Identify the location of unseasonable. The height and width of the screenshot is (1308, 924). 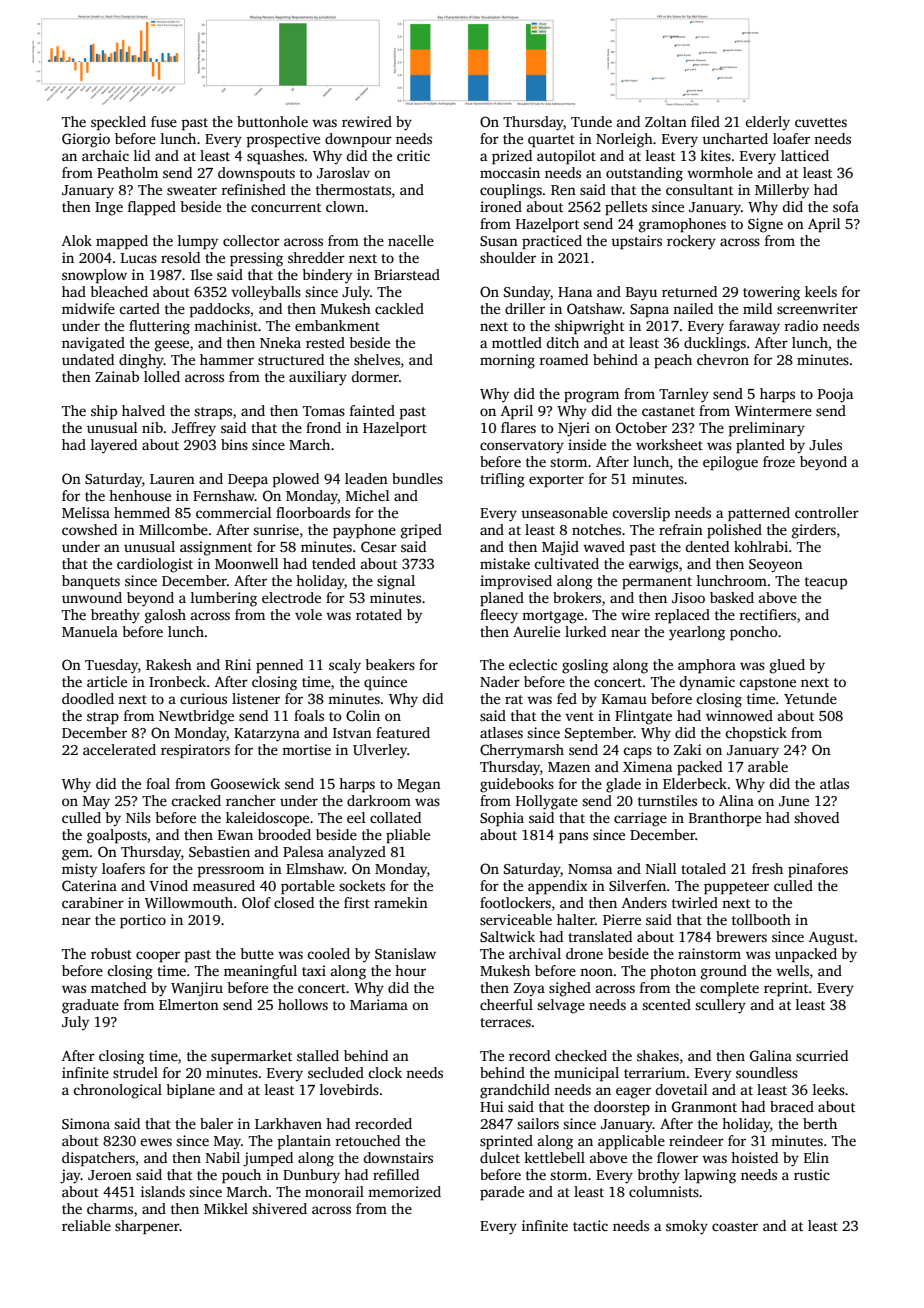
(564, 512).
